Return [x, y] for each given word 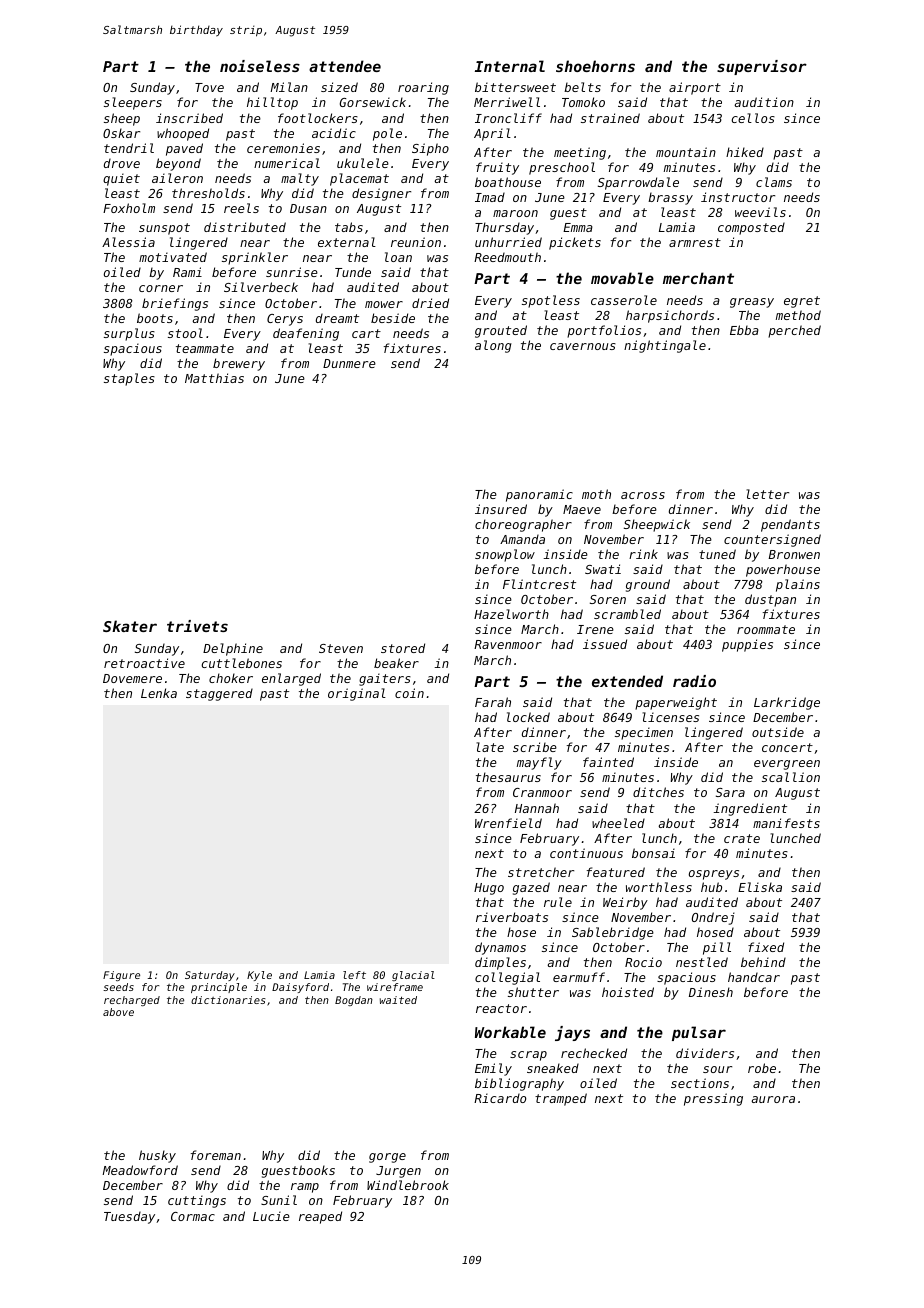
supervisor [762, 67]
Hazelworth [511, 614]
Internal [510, 66]
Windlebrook [408, 1185]
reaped [320, 1217]
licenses [670, 717]
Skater [130, 626]
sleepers [133, 103]
